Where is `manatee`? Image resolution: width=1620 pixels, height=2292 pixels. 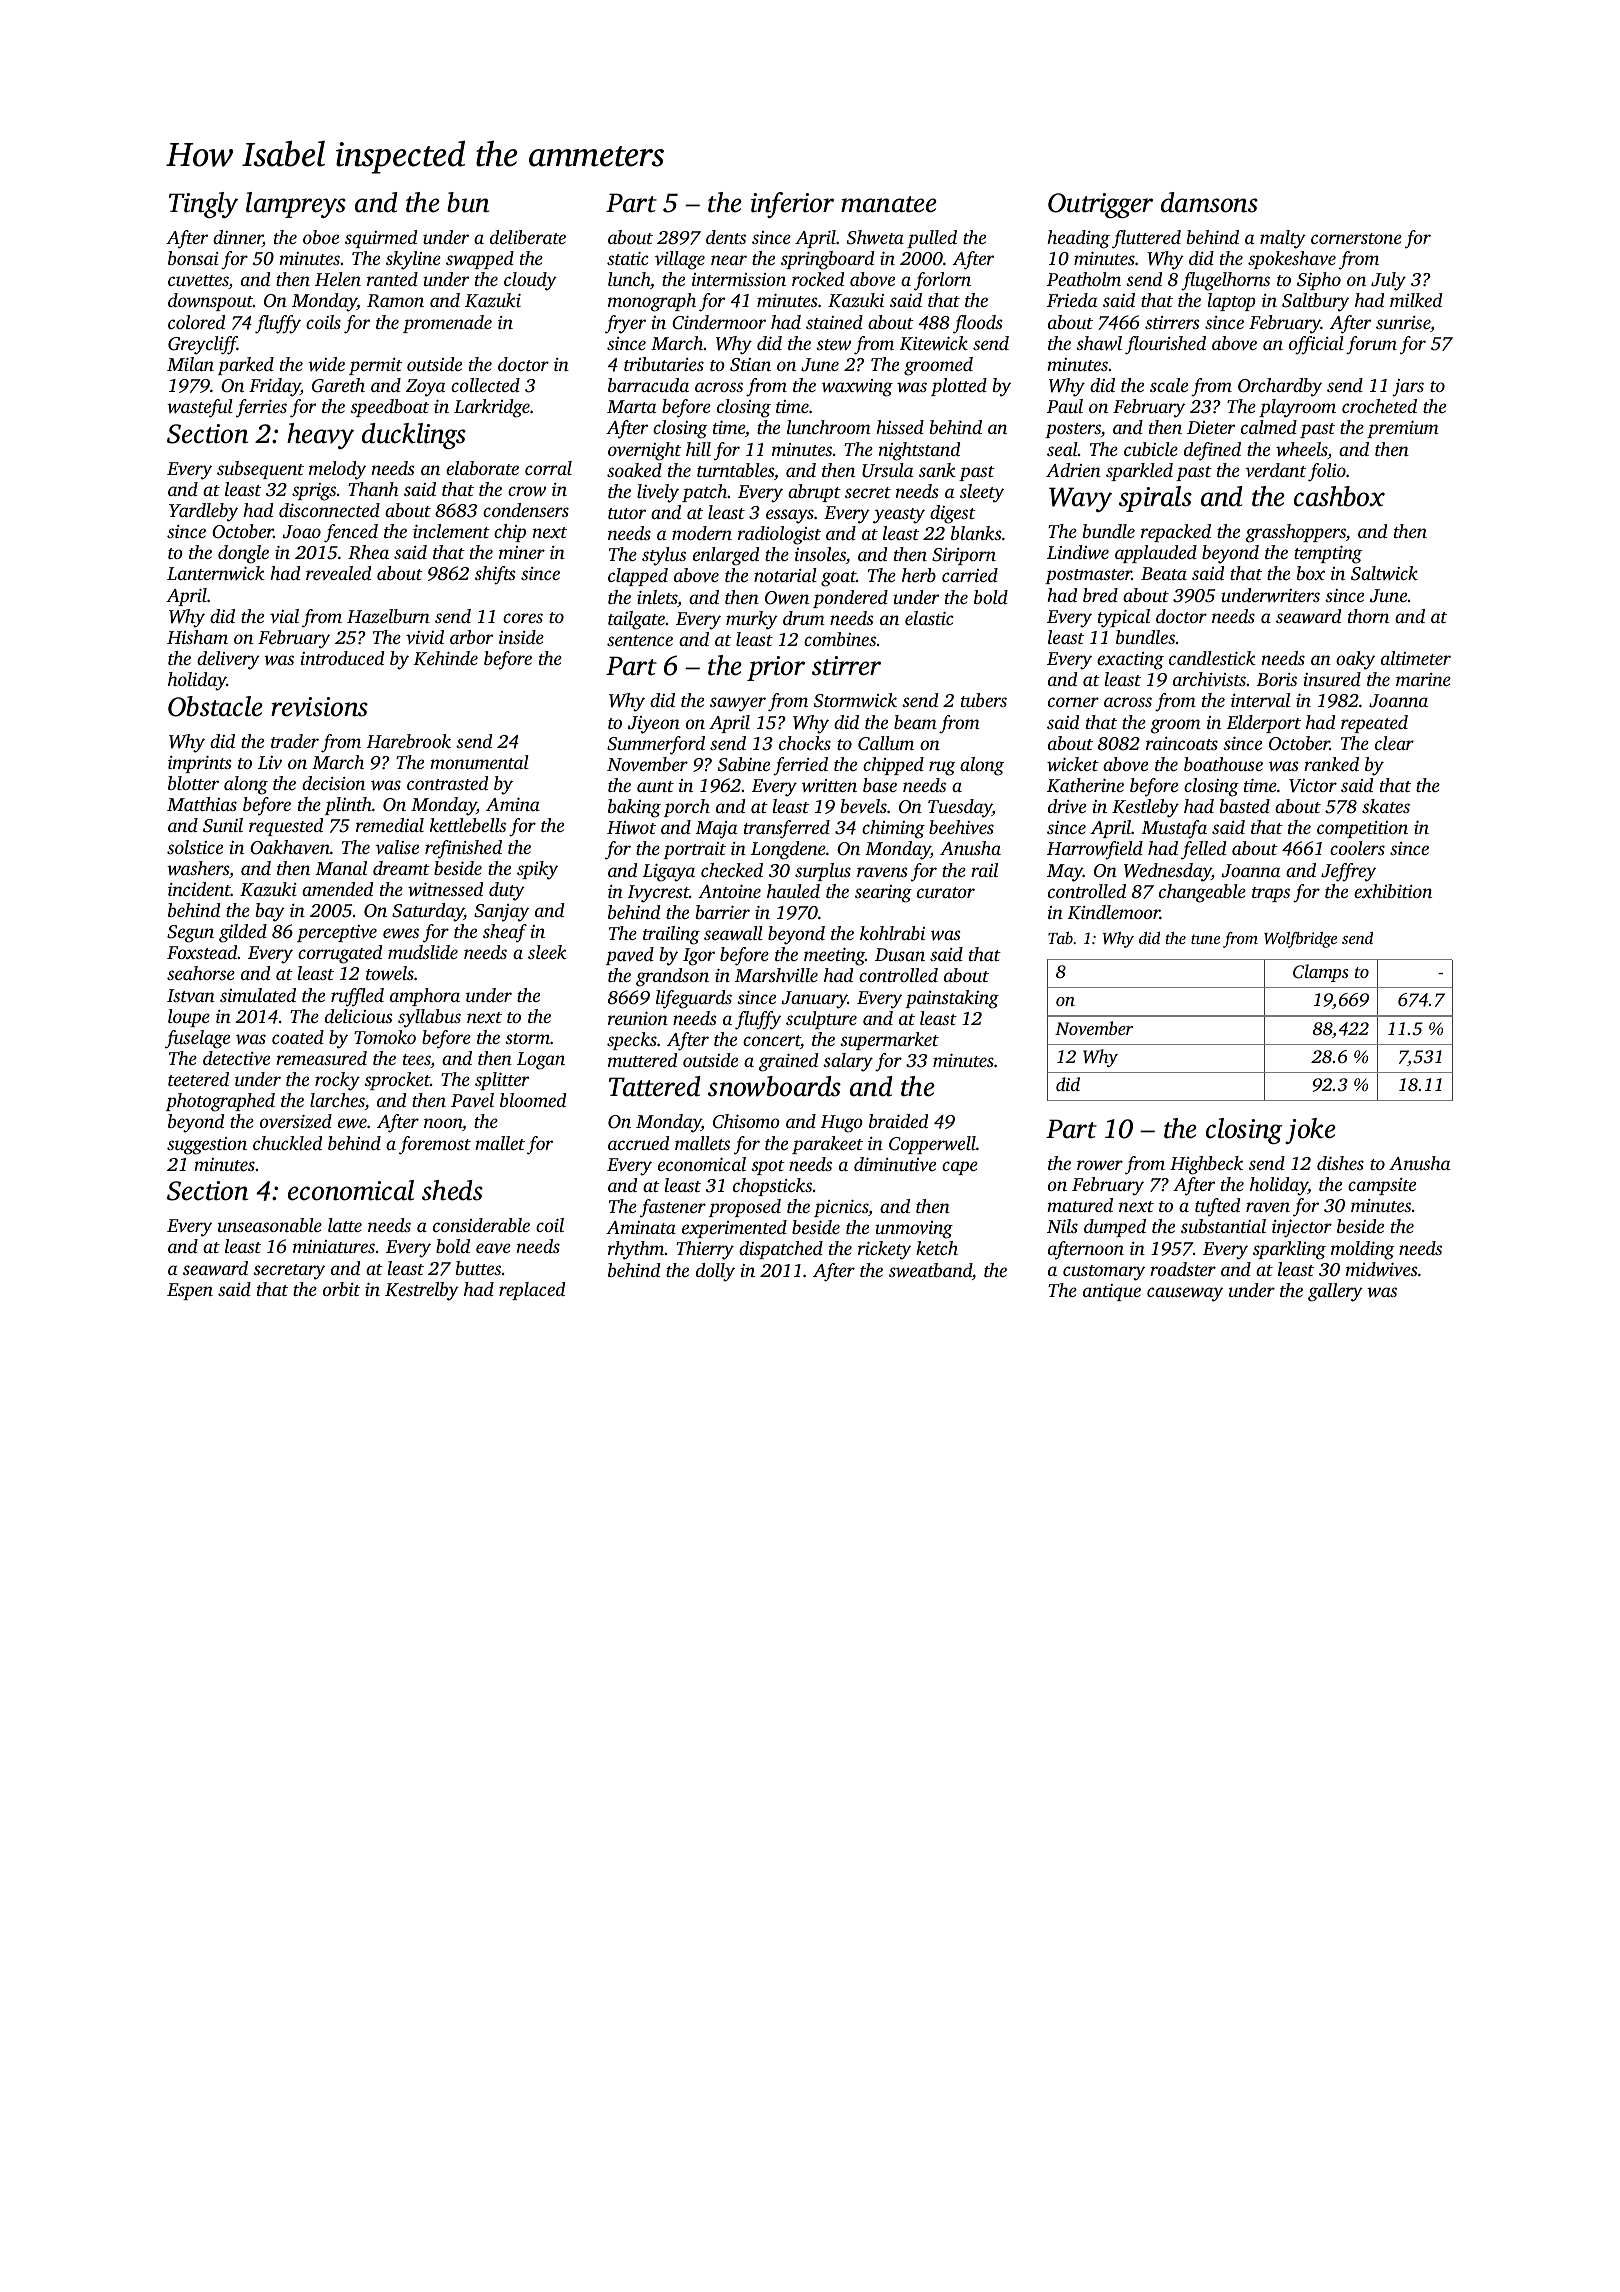
manatee is located at coordinates (889, 204).
